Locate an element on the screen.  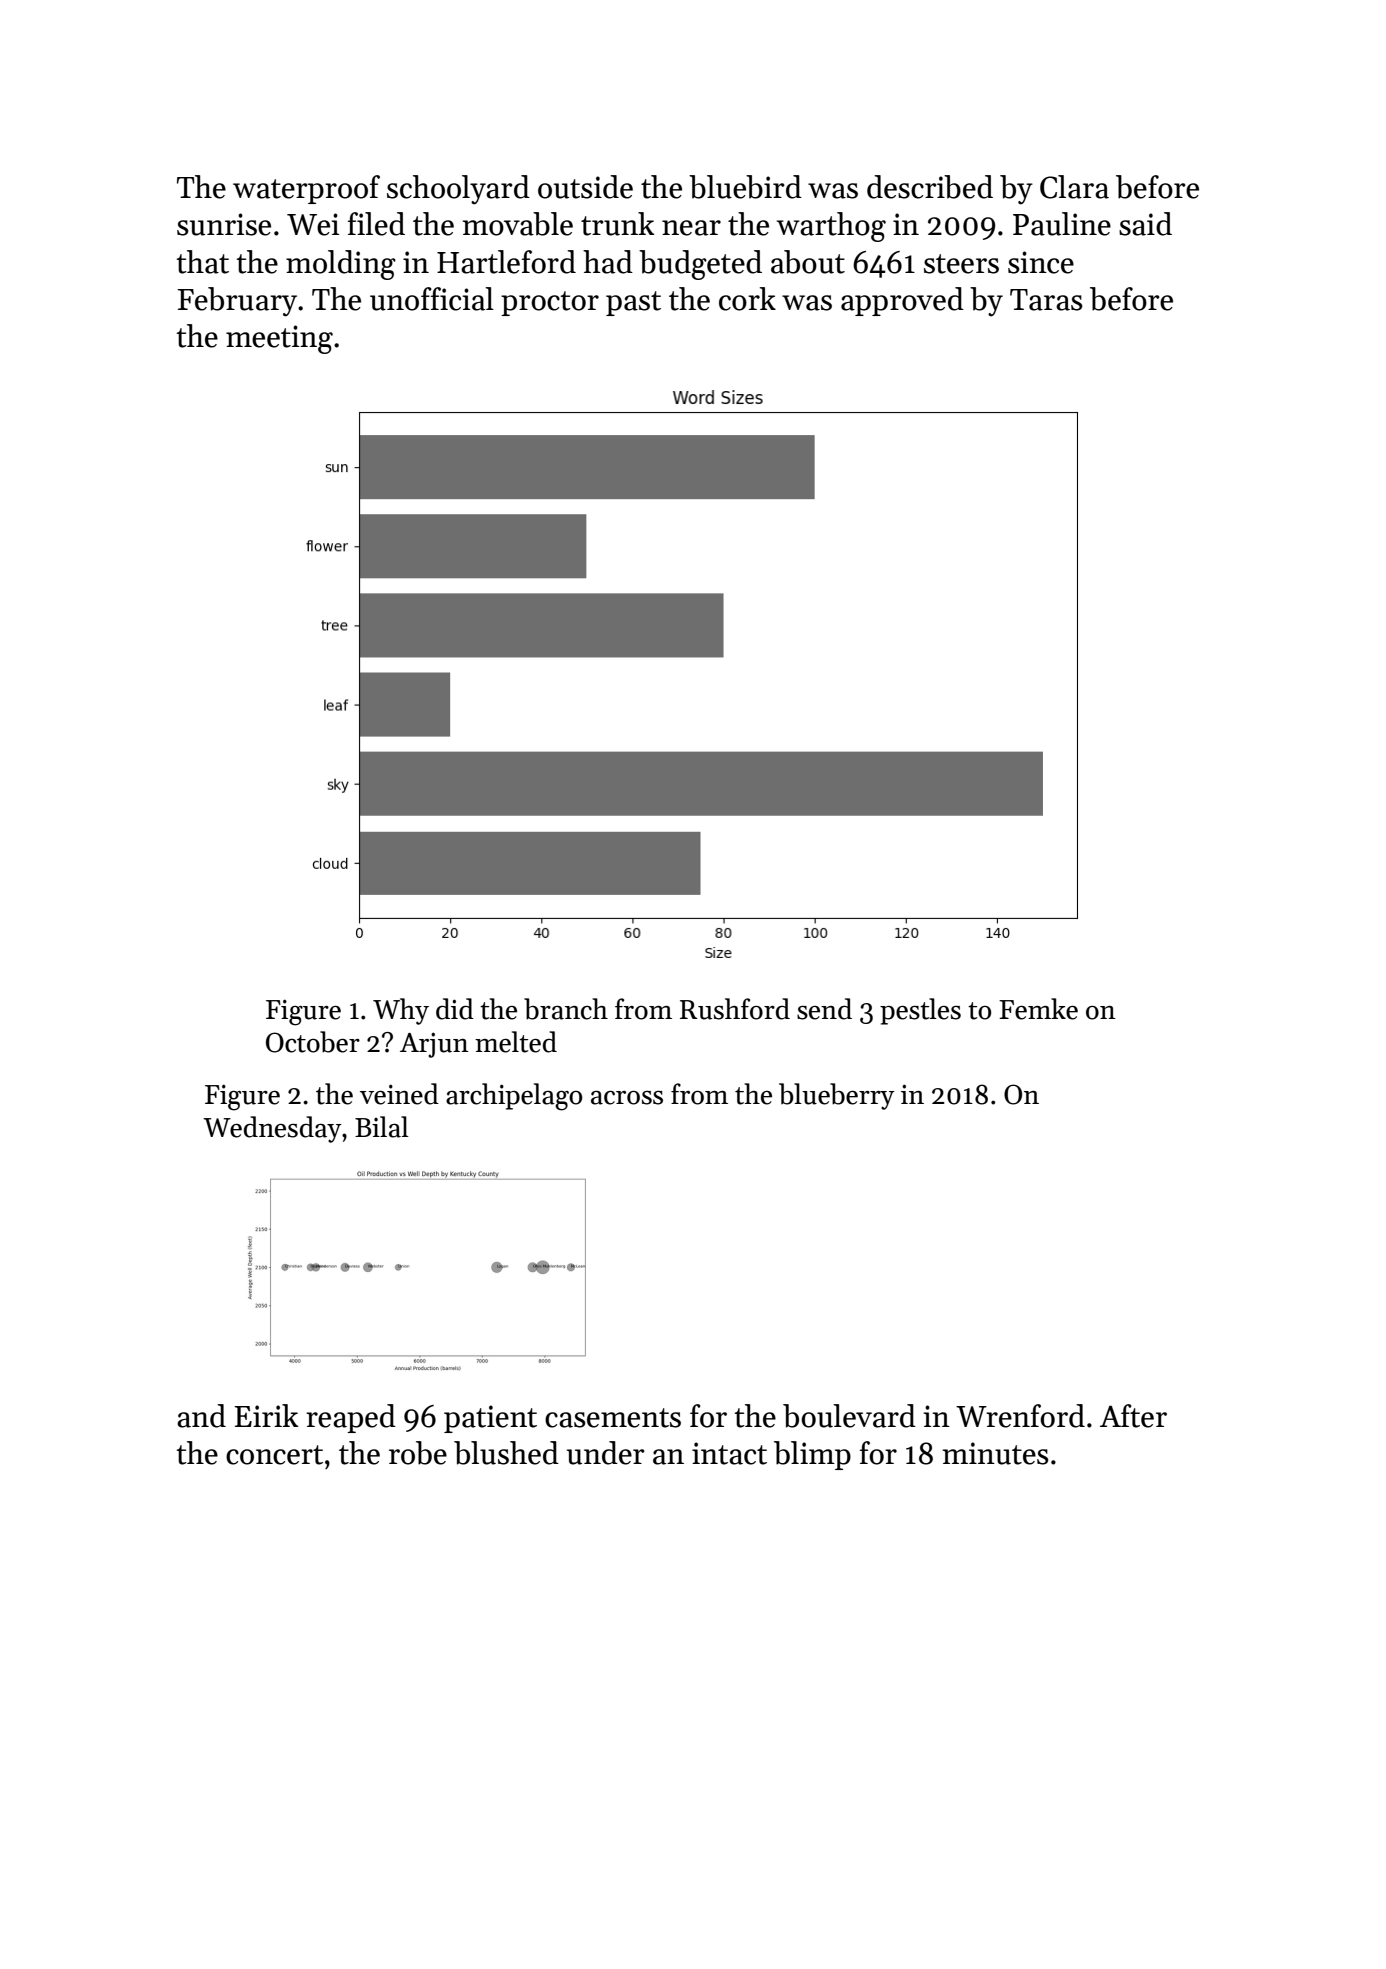
unofficial is located at coordinates (432, 299).
